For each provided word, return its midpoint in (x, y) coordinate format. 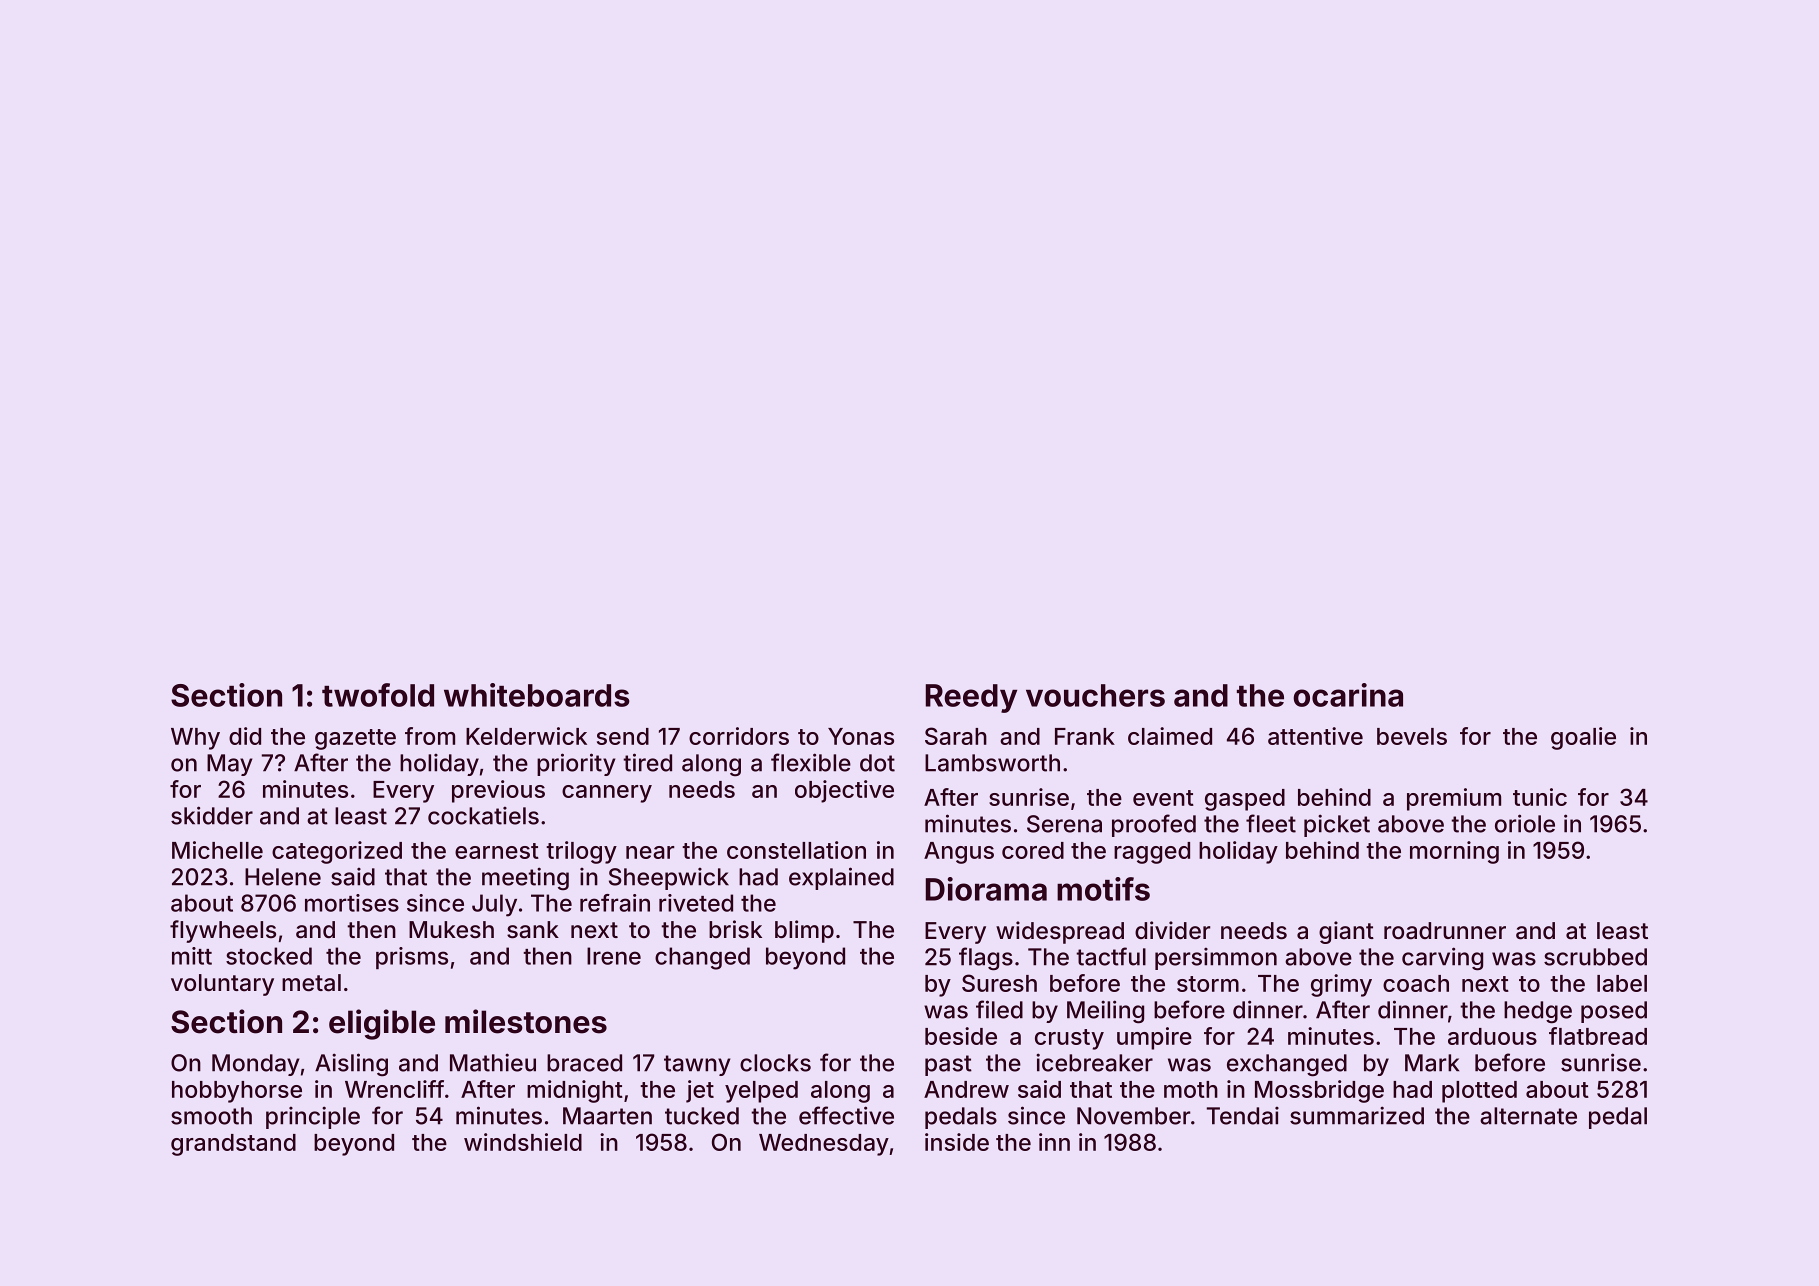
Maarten (607, 1116)
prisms (412, 958)
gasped (1245, 800)
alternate (1528, 1116)
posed (1614, 1012)
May (229, 765)
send (623, 736)
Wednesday (824, 1145)
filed (999, 1009)
